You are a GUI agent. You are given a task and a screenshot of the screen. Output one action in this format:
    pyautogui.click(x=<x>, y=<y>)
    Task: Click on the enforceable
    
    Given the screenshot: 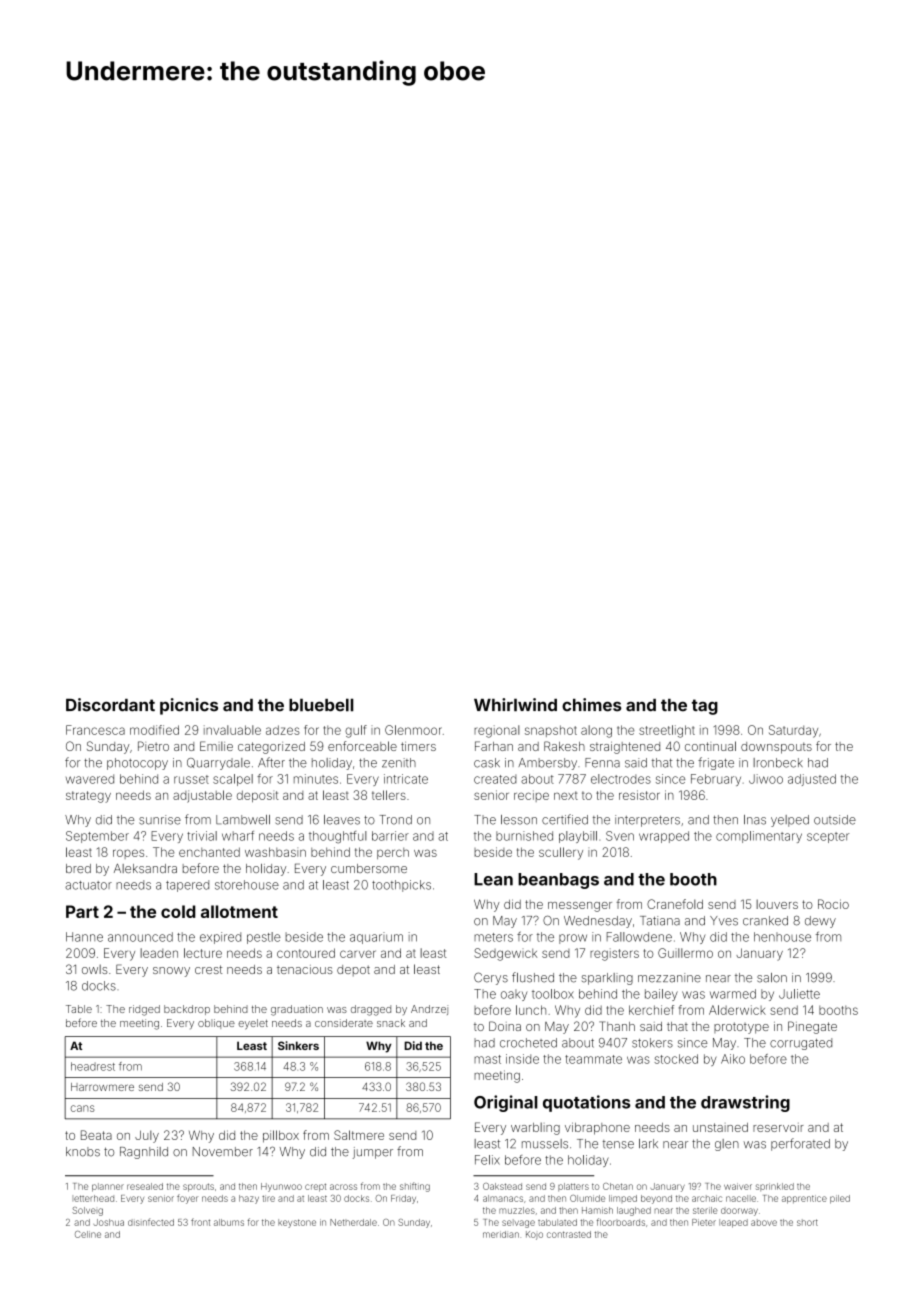 What is the action you would take?
    pyautogui.click(x=362, y=746)
